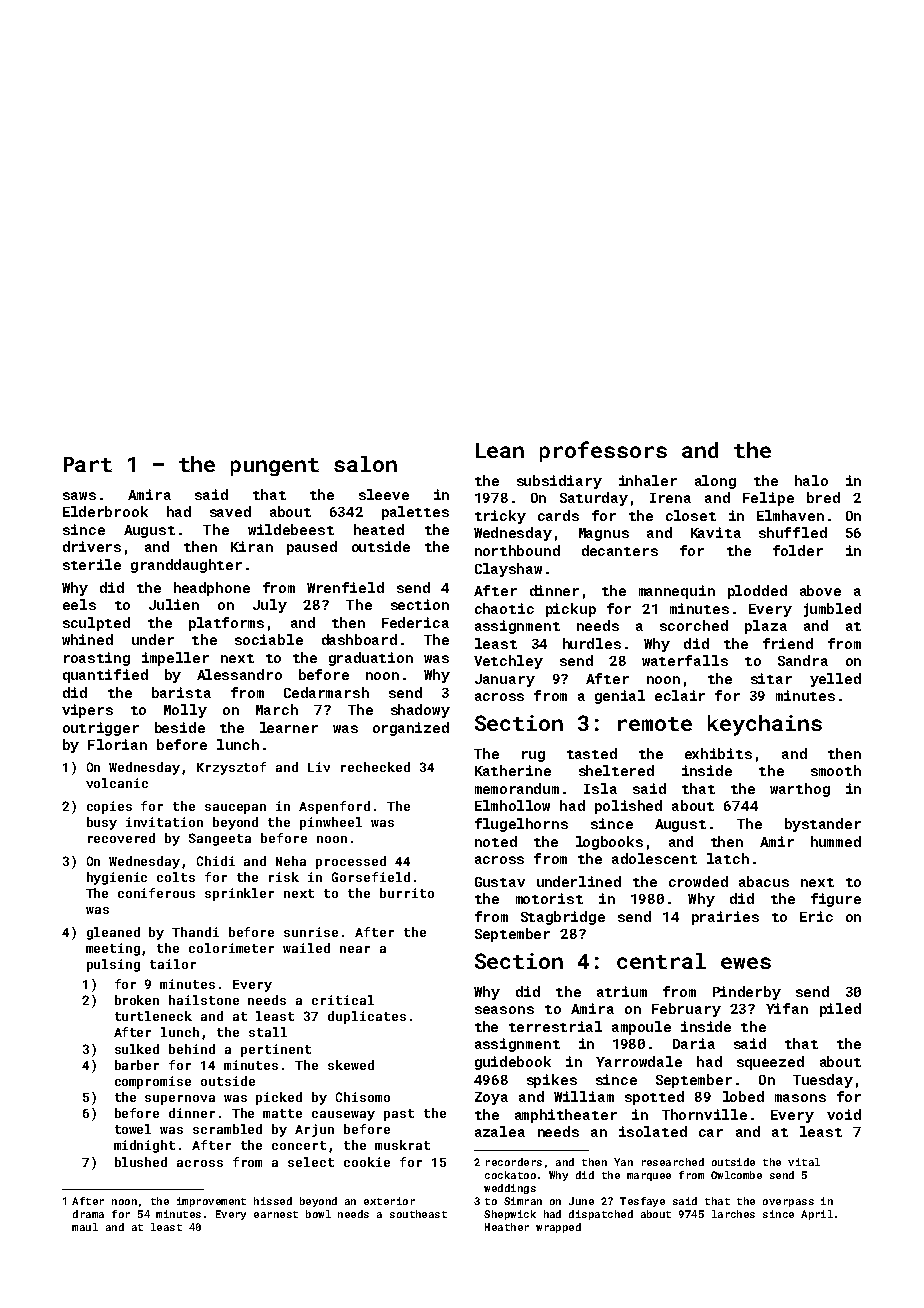  I want to click on behind, so click(192, 1049).
